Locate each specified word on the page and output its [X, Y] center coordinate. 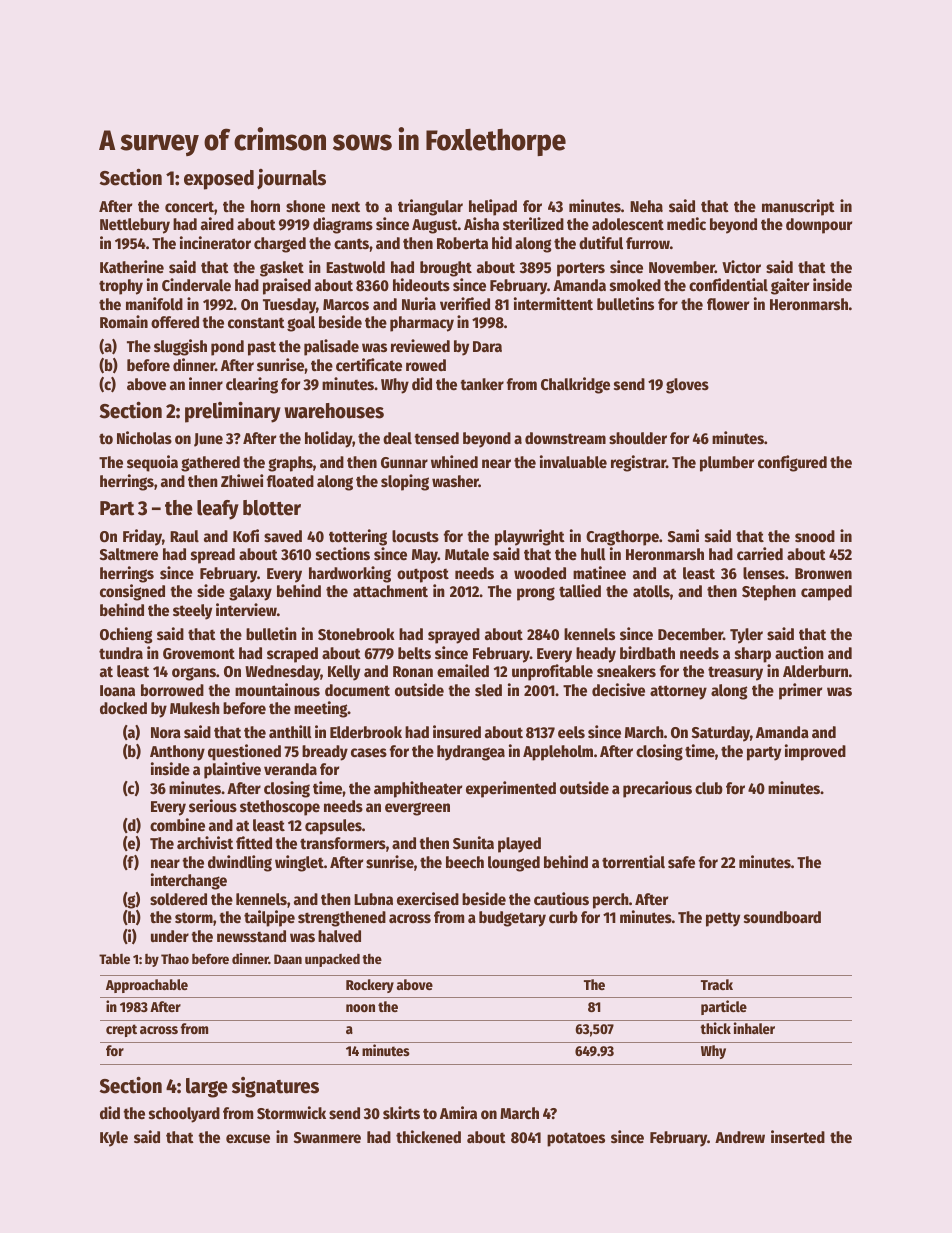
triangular [430, 207]
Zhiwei [242, 480]
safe [681, 862]
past [262, 348]
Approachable [147, 986]
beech [465, 862]
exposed [219, 180]
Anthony [177, 753]
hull [593, 554]
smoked [635, 285]
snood [815, 536]
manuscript [798, 207]
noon [360, 1008]
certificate [369, 365]
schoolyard [184, 1115]
